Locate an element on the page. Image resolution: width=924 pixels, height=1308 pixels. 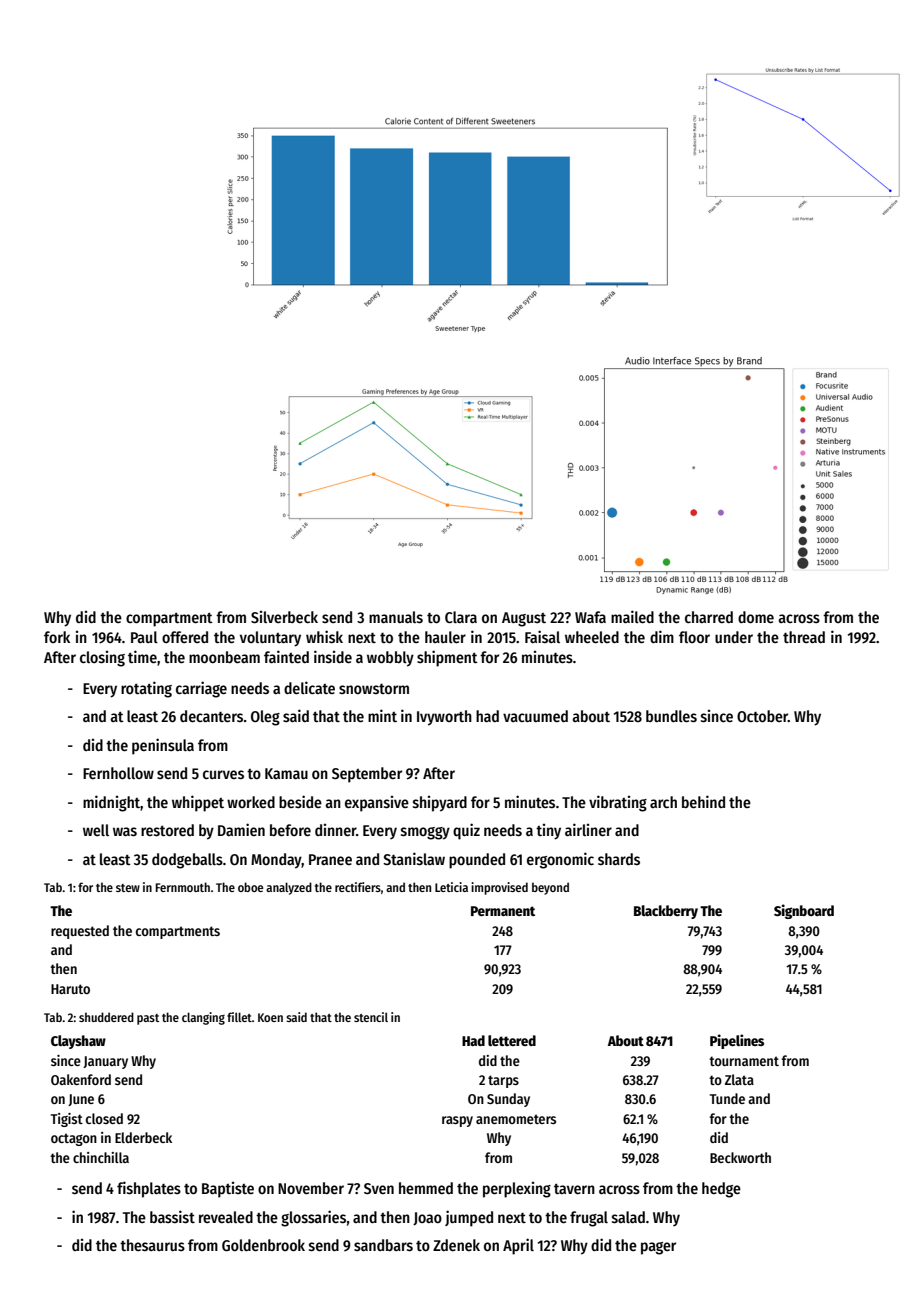
raspy is located at coordinates (457, 1121).
